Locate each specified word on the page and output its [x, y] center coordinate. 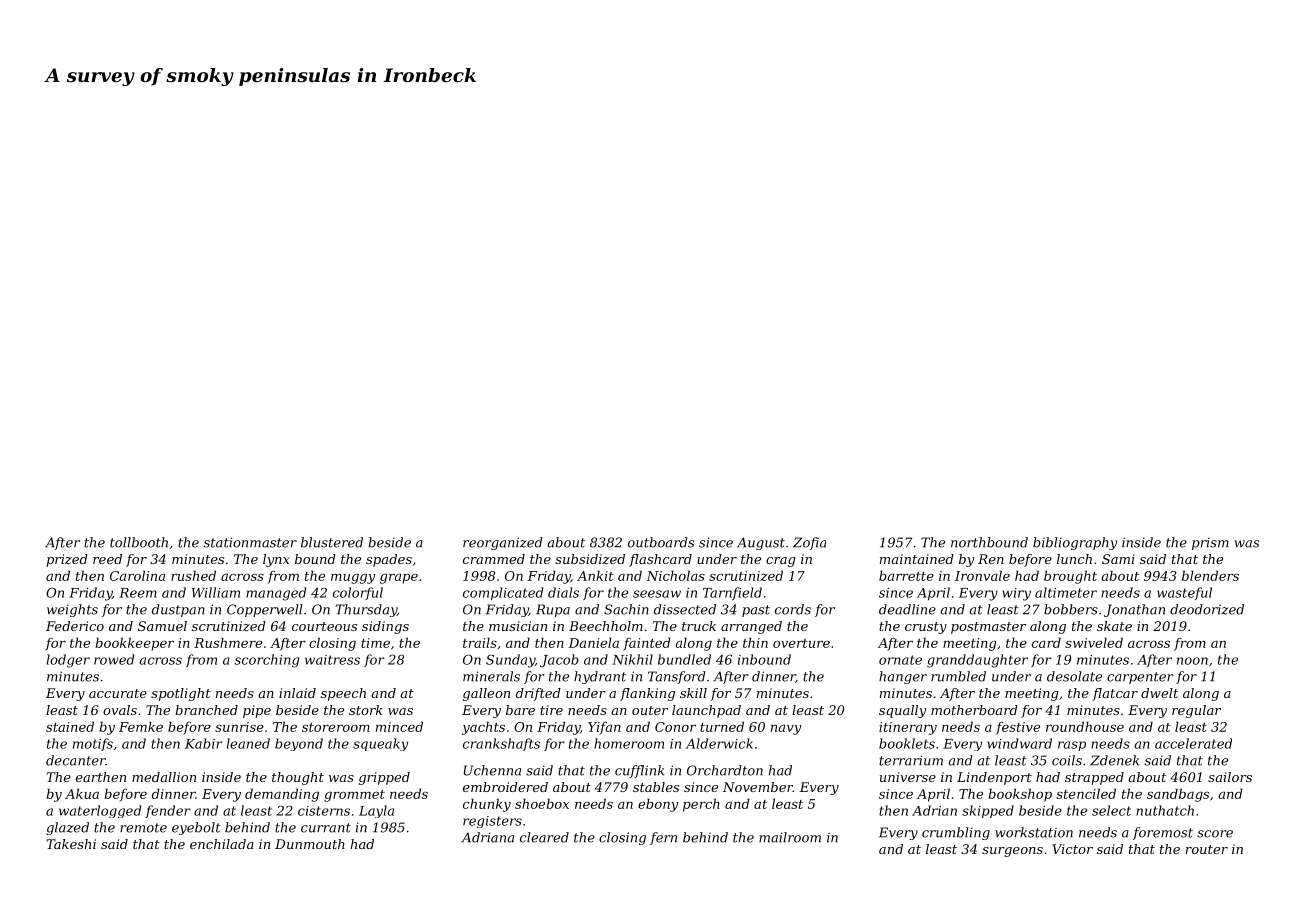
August [761, 543]
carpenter [1140, 678]
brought [1070, 577]
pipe [257, 711]
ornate [900, 660]
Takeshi [71, 844]
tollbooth [139, 542]
